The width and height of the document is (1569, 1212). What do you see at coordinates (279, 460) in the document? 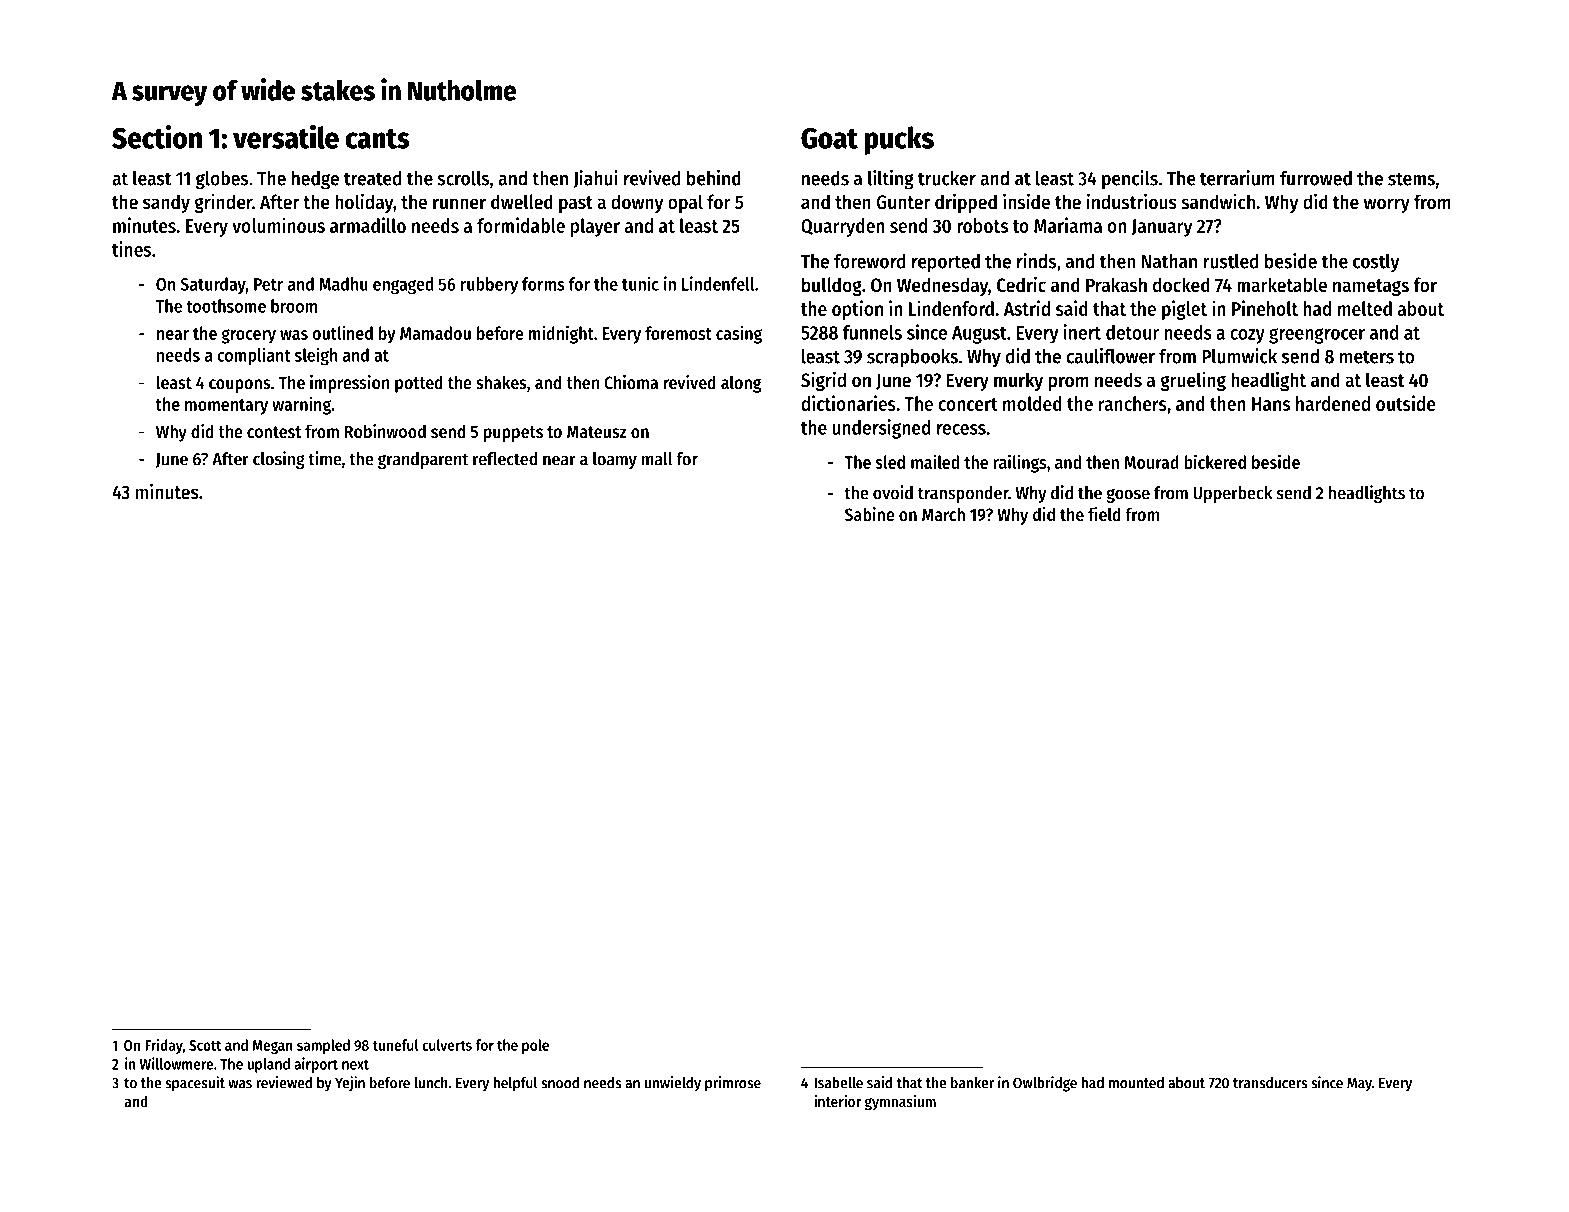
I see `closing` at bounding box center [279, 460].
